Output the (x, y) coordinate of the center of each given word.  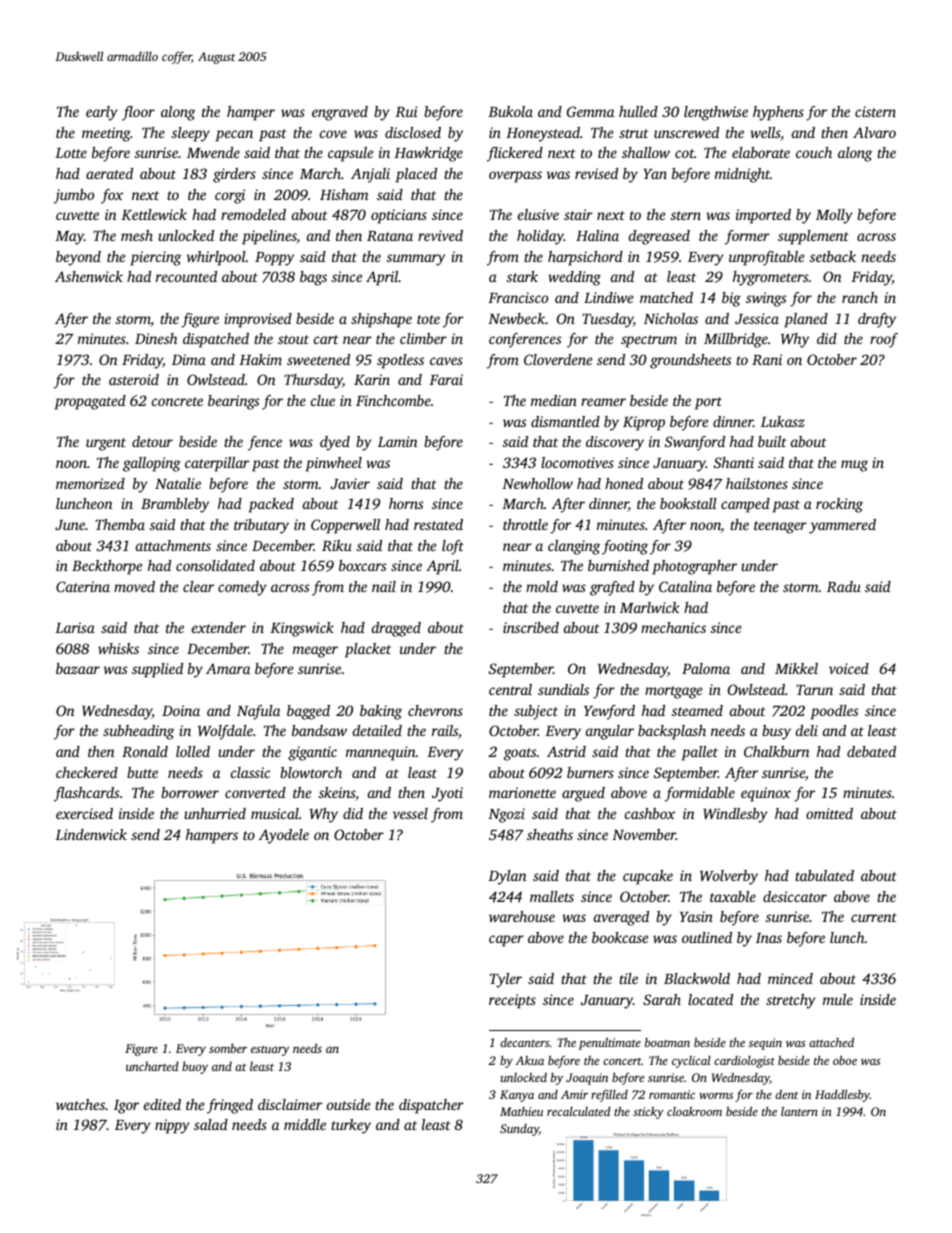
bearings (233, 402)
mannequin (381, 753)
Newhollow (537, 483)
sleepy (191, 134)
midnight (742, 175)
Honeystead (543, 134)
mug (854, 466)
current (874, 917)
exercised (84, 813)
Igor (126, 1107)
